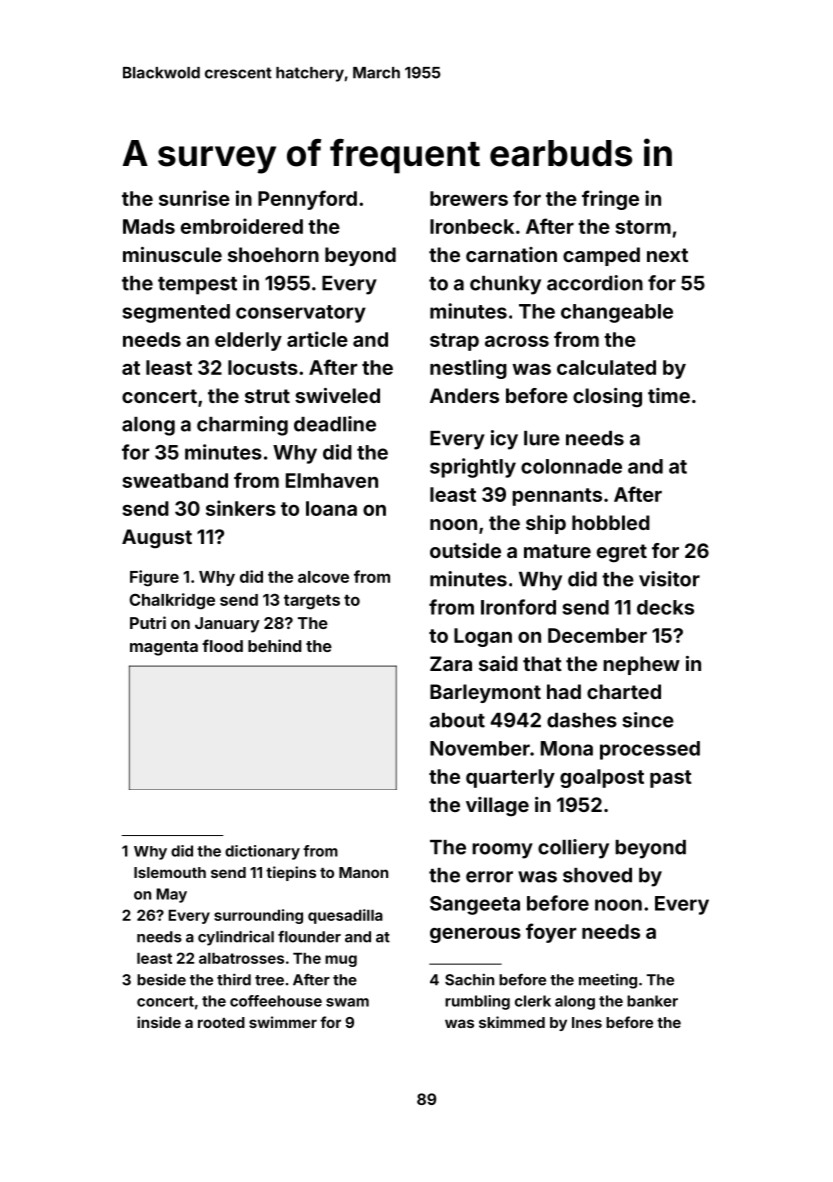 This screenshot has height=1182, width=833. Describe the element at coordinates (194, 198) in the screenshot. I see `sunrise` at that location.
